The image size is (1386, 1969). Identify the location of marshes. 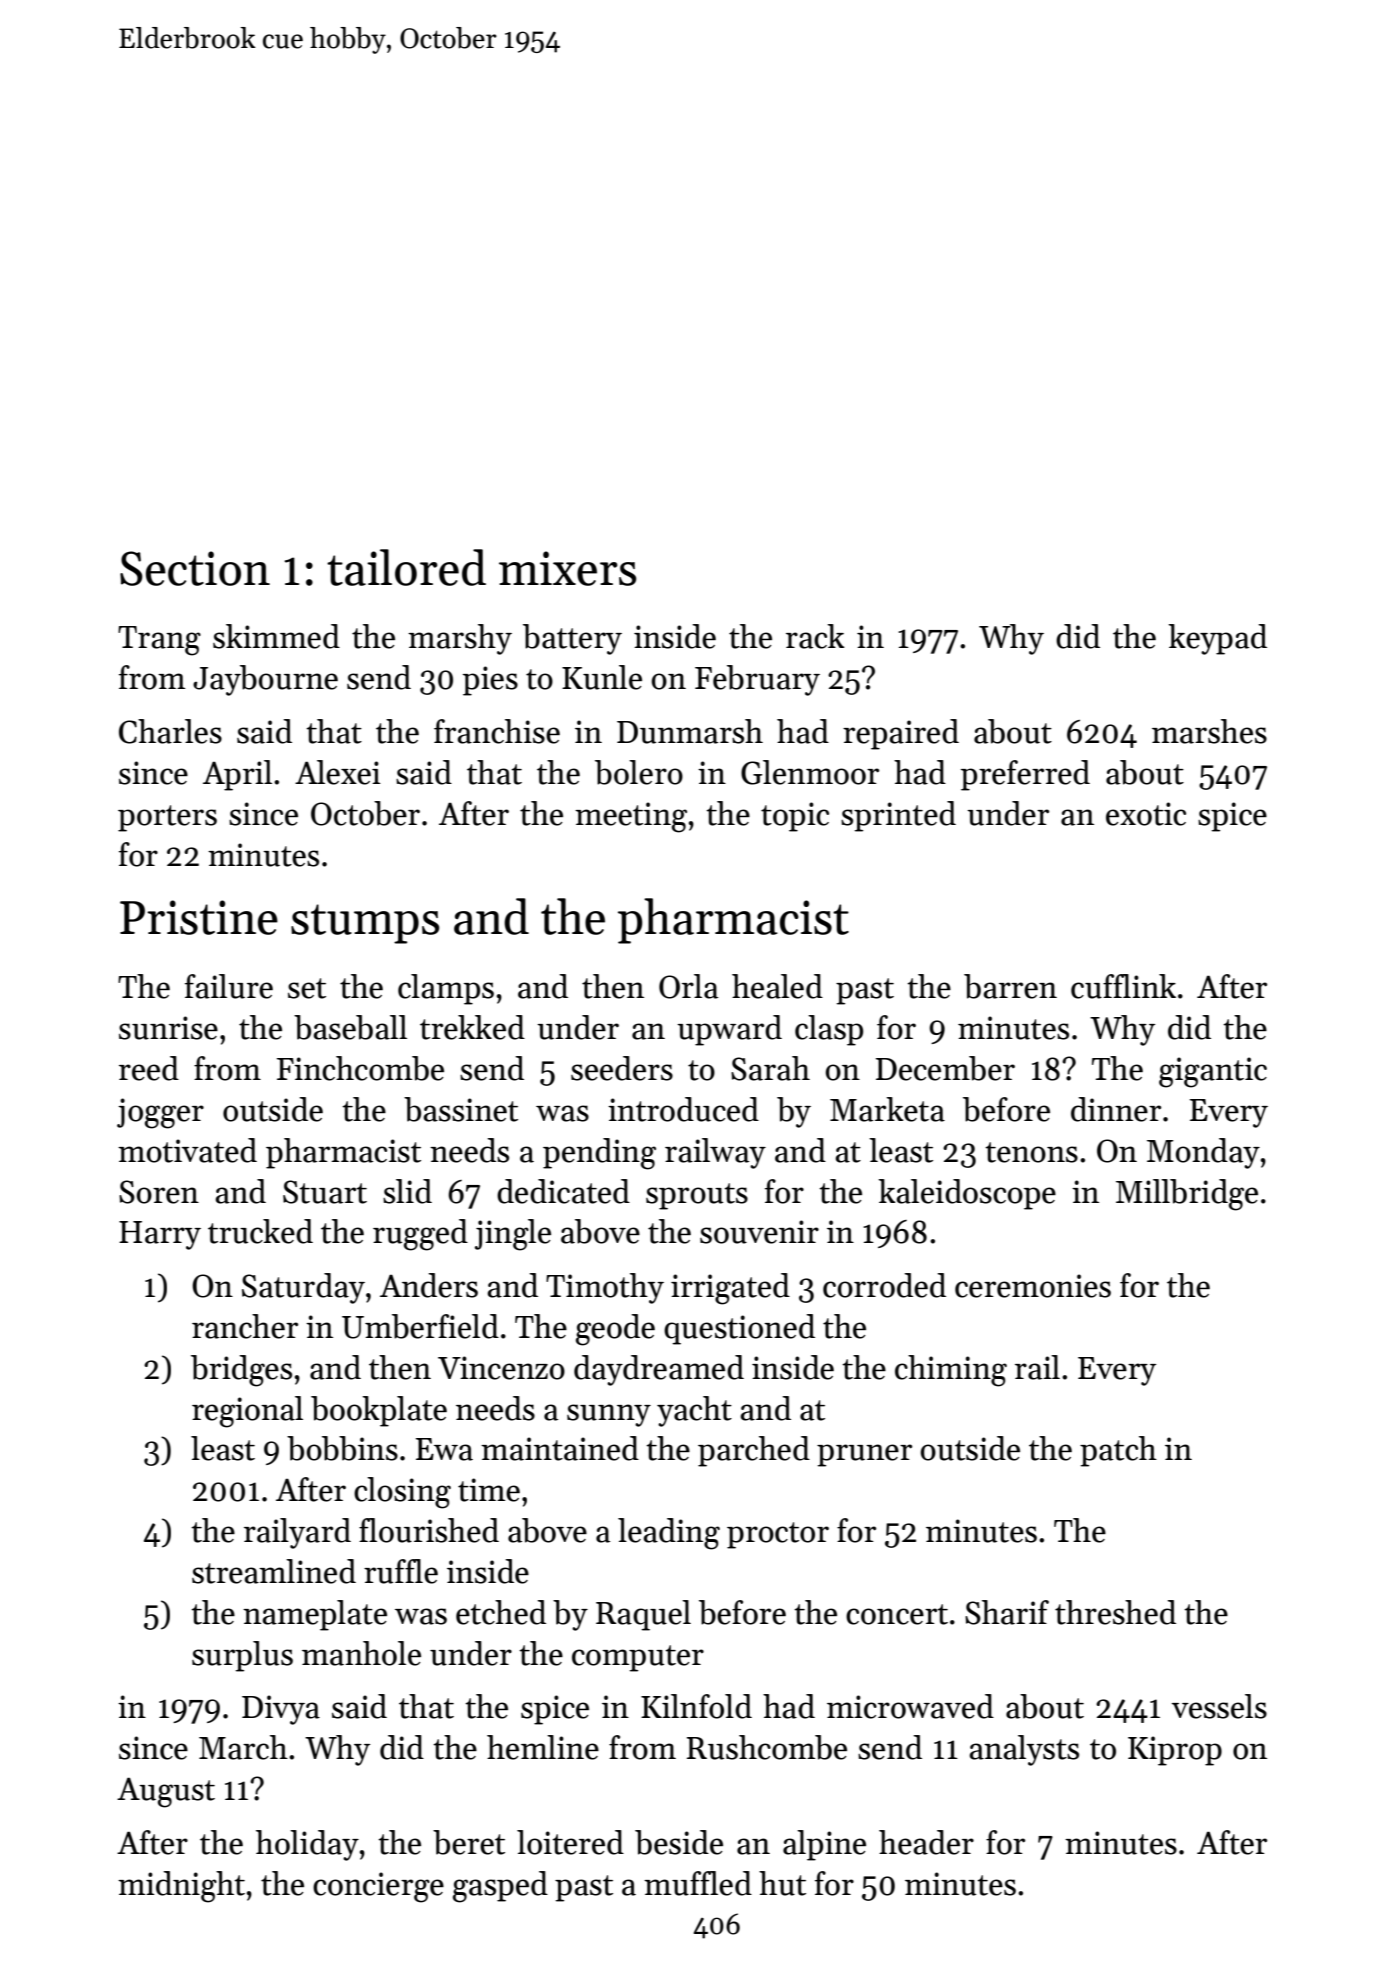
(1209, 731).
